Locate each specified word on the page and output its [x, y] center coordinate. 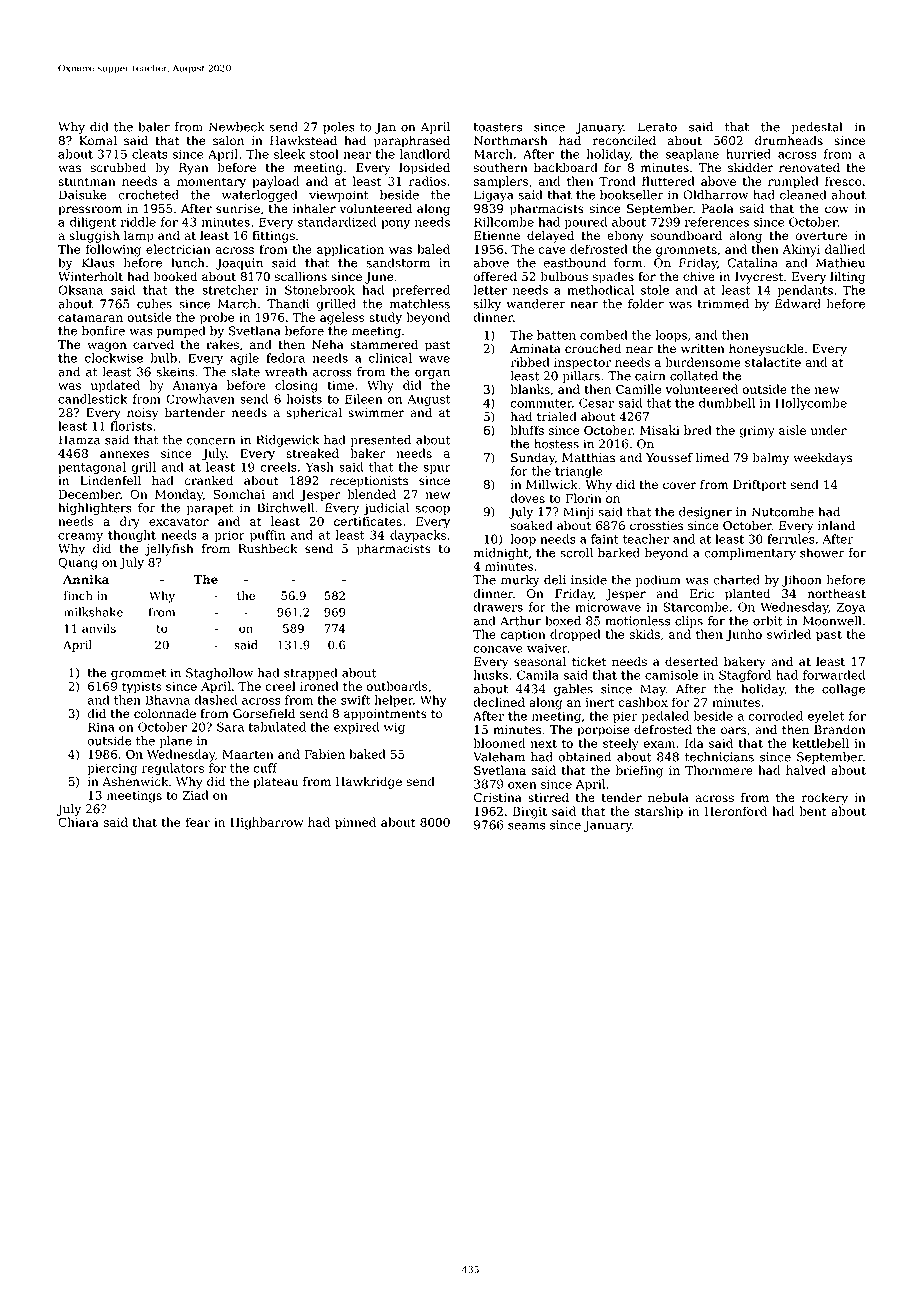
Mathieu [840, 263]
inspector [582, 364]
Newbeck [236, 127]
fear [198, 822]
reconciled [624, 140]
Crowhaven [200, 399]
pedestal [817, 128]
